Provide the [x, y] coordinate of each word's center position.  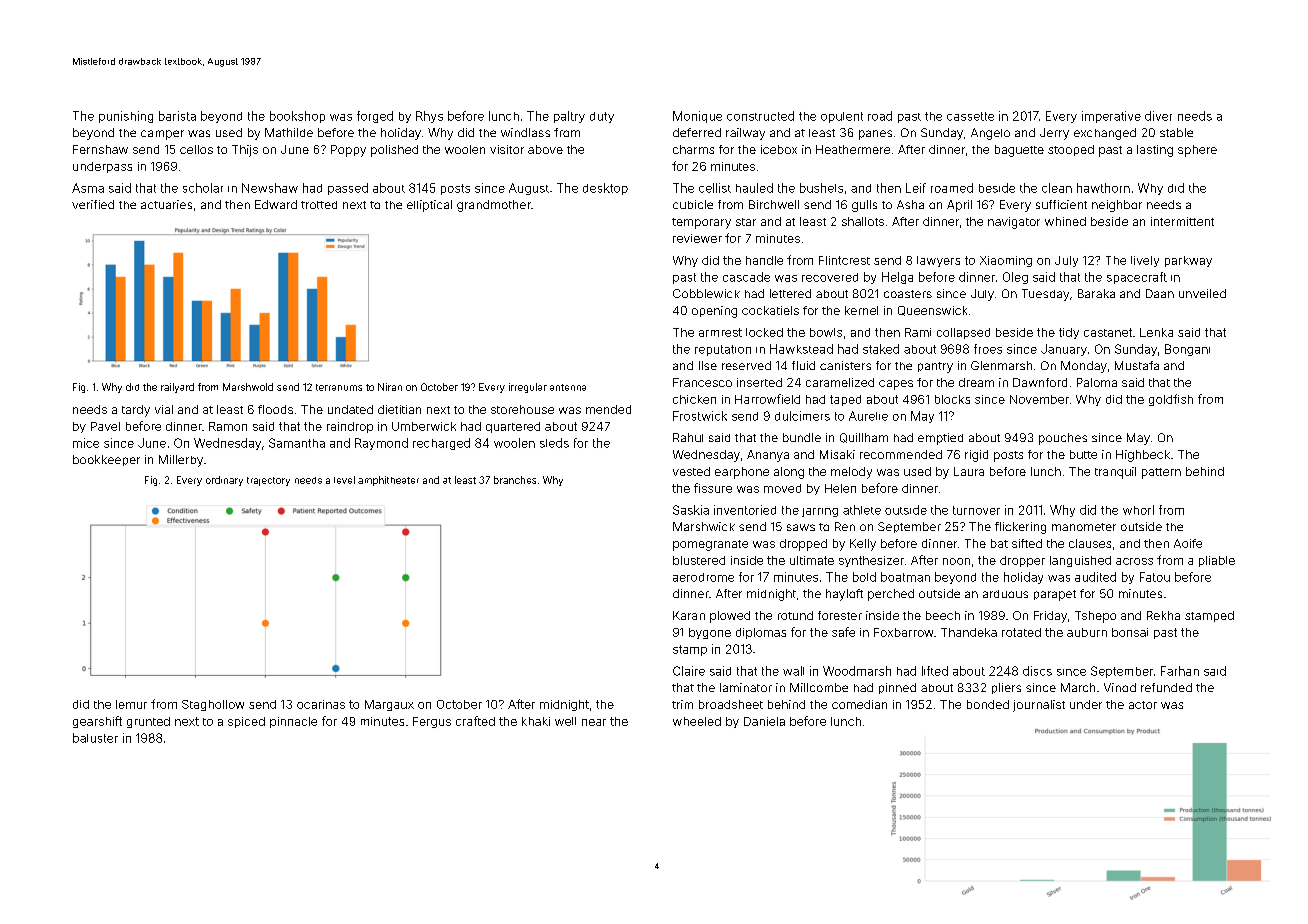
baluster [95, 738]
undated [350, 409]
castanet [1108, 332]
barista [177, 116]
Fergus [432, 722]
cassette [970, 116]
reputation [723, 350]
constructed [760, 116]
